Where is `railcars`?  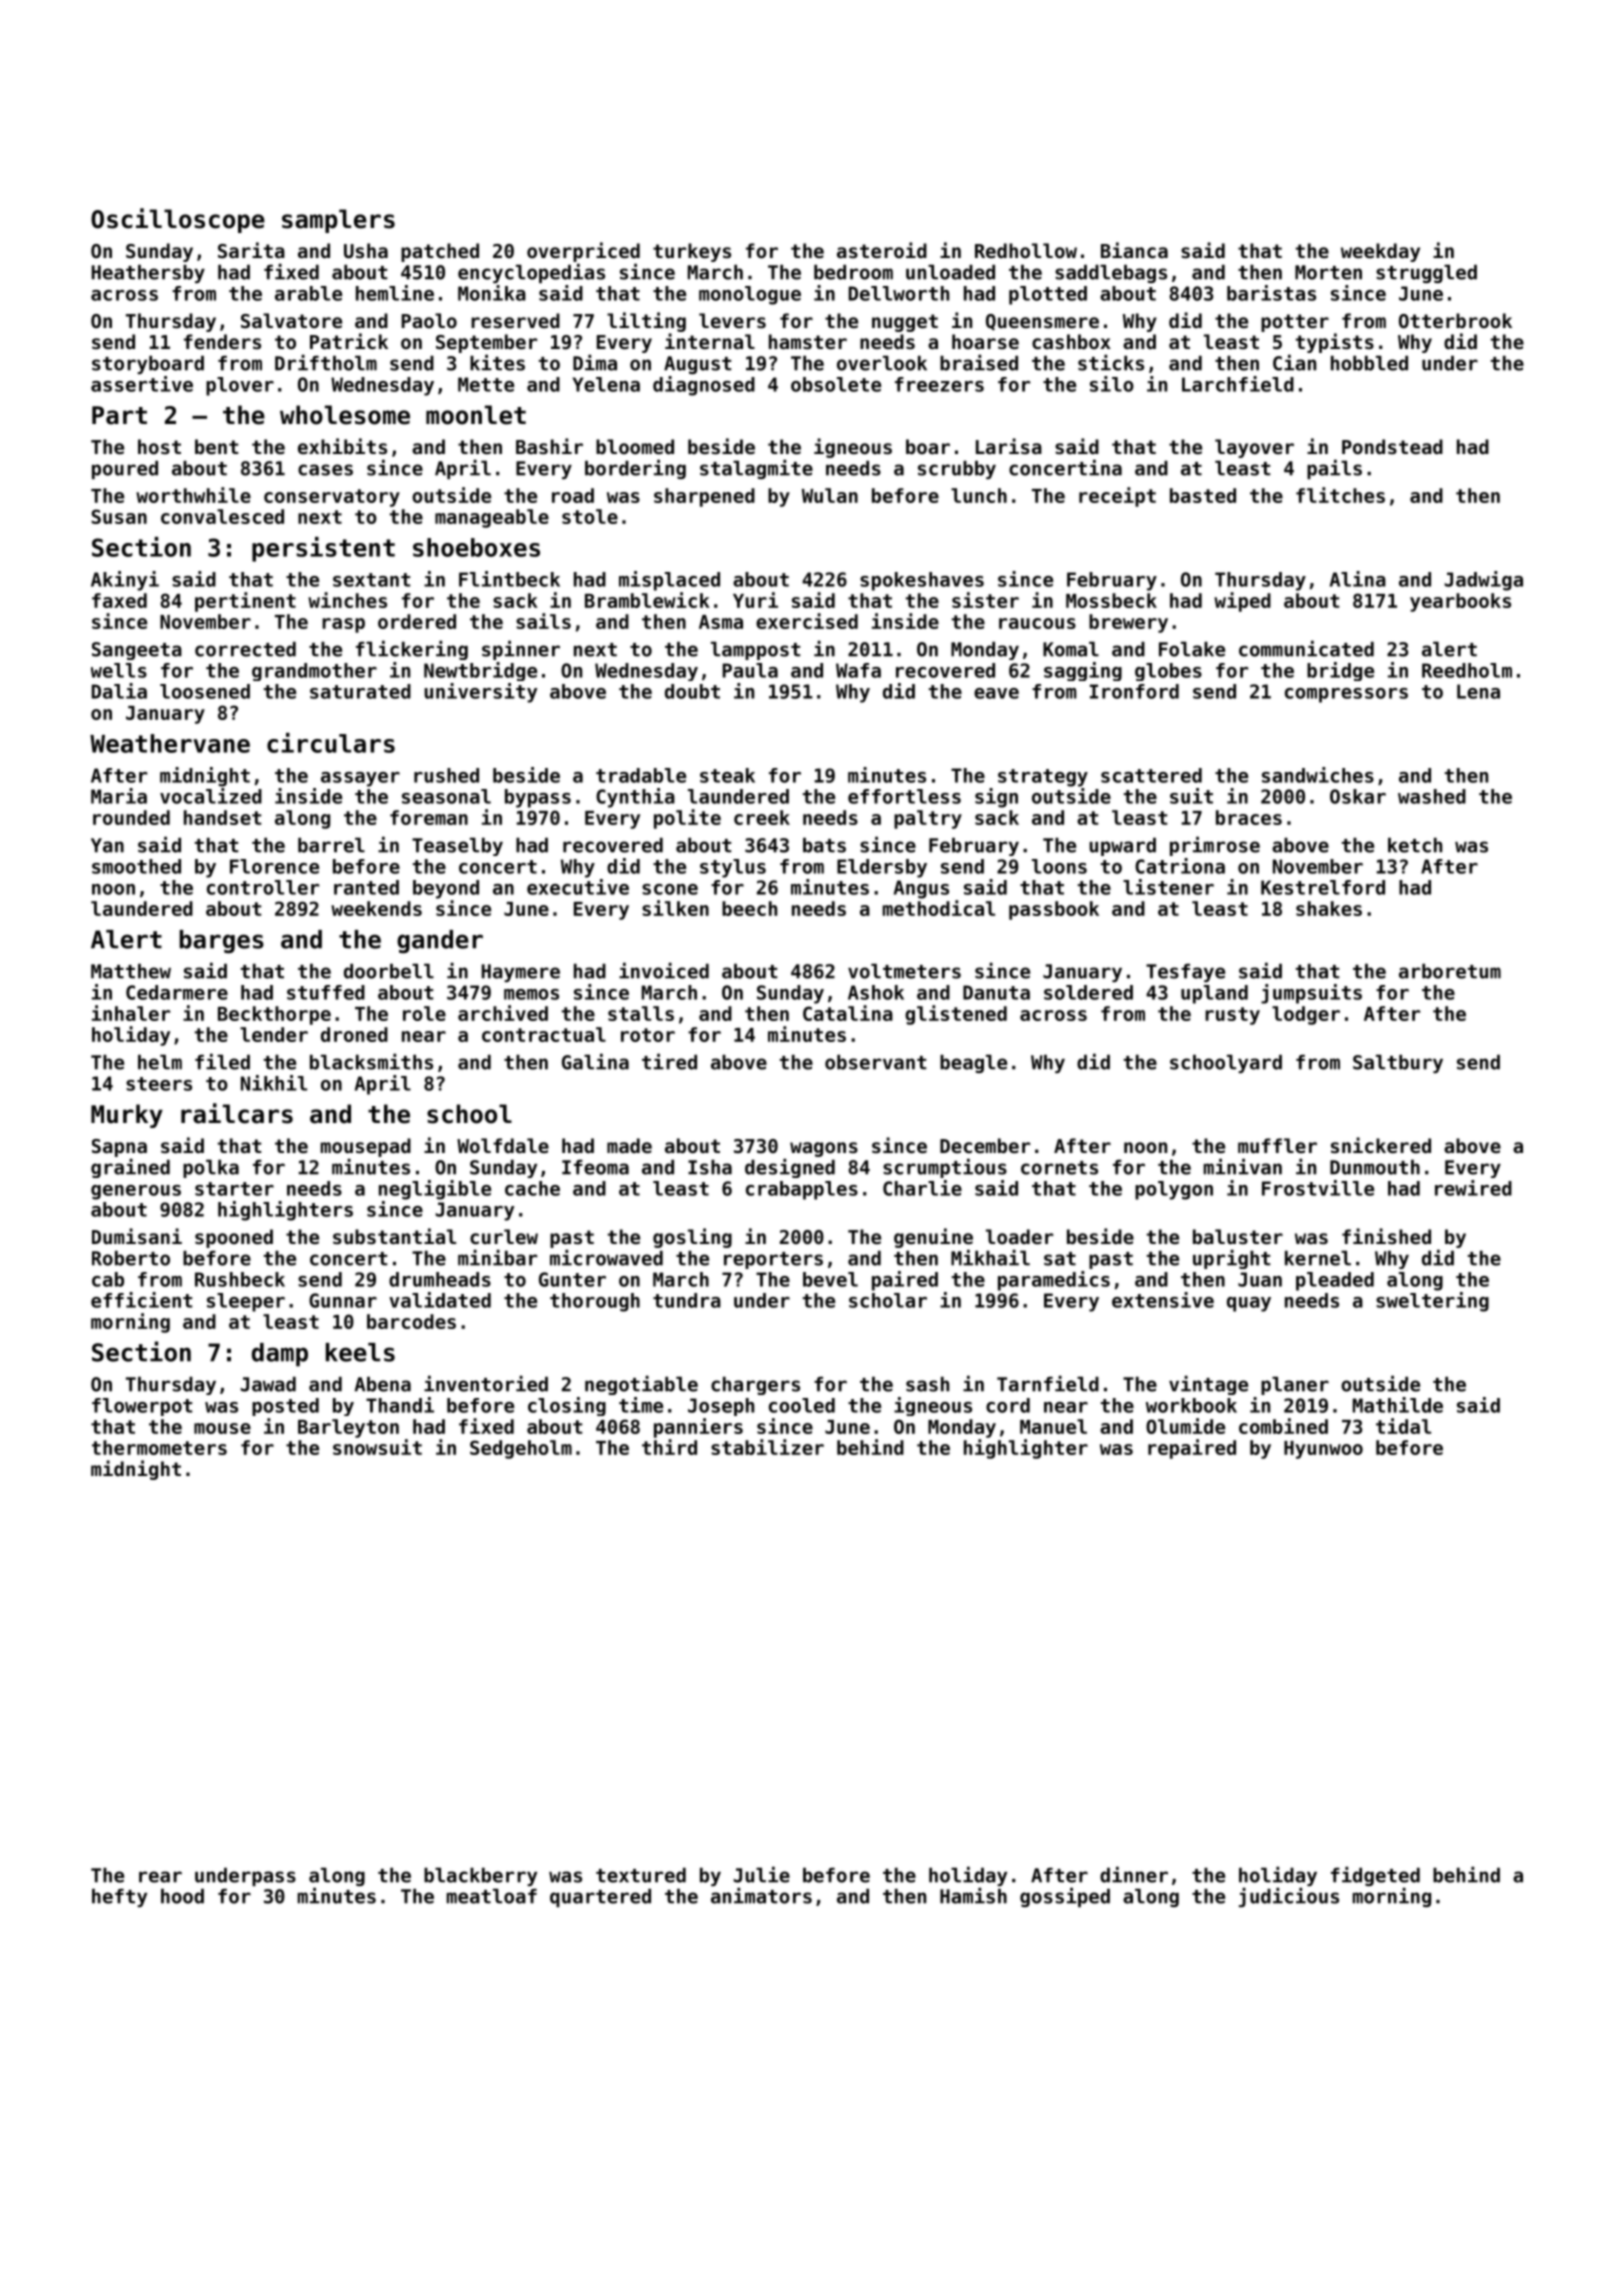
railcars is located at coordinates (237, 1113).
